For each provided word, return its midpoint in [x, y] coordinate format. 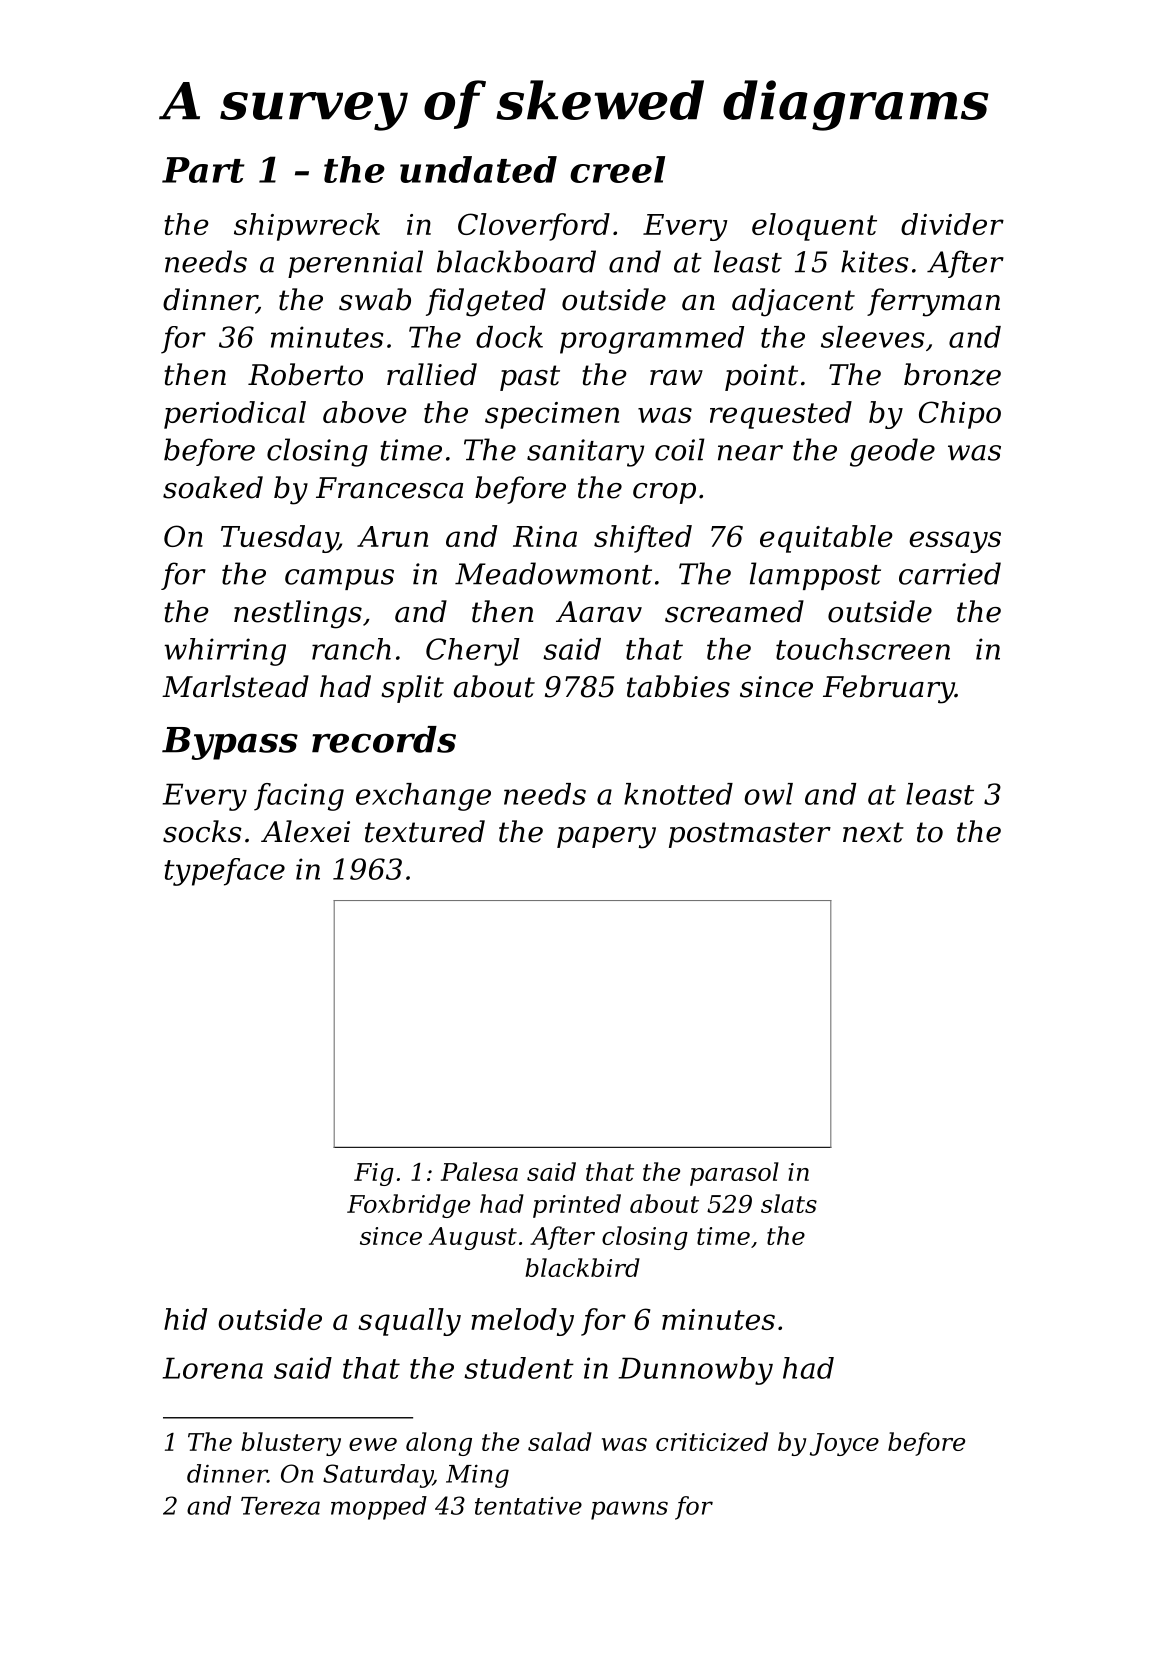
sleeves [872, 337]
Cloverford [534, 227]
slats [789, 1203]
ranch [351, 649]
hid [185, 1319]
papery [606, 838]
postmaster [750, 835]
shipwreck [307, 227]
